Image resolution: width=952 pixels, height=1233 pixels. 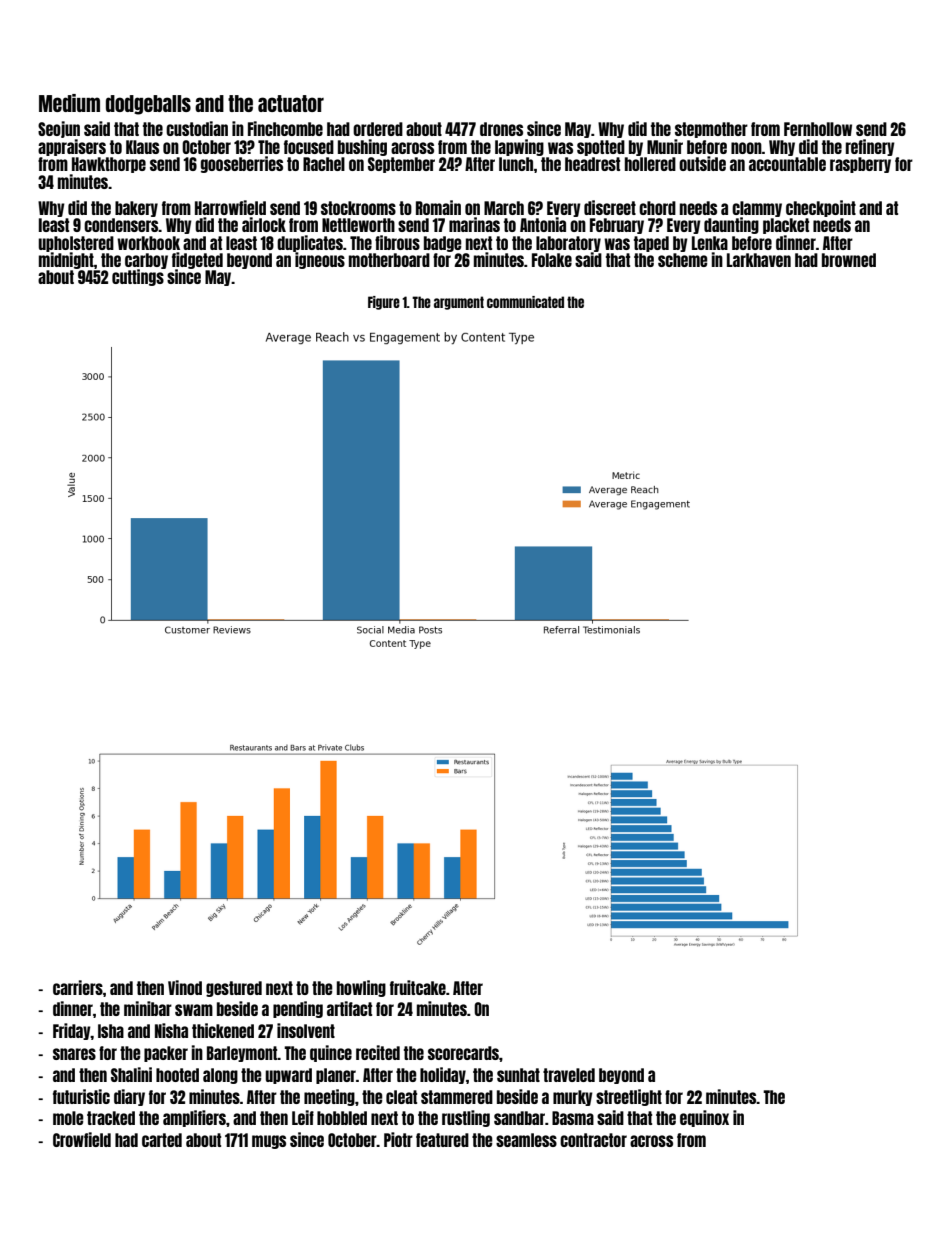 What do you see at coordinates (459, 303) in the screenshot?
I see `argument` at bounding box center [459, 303].
